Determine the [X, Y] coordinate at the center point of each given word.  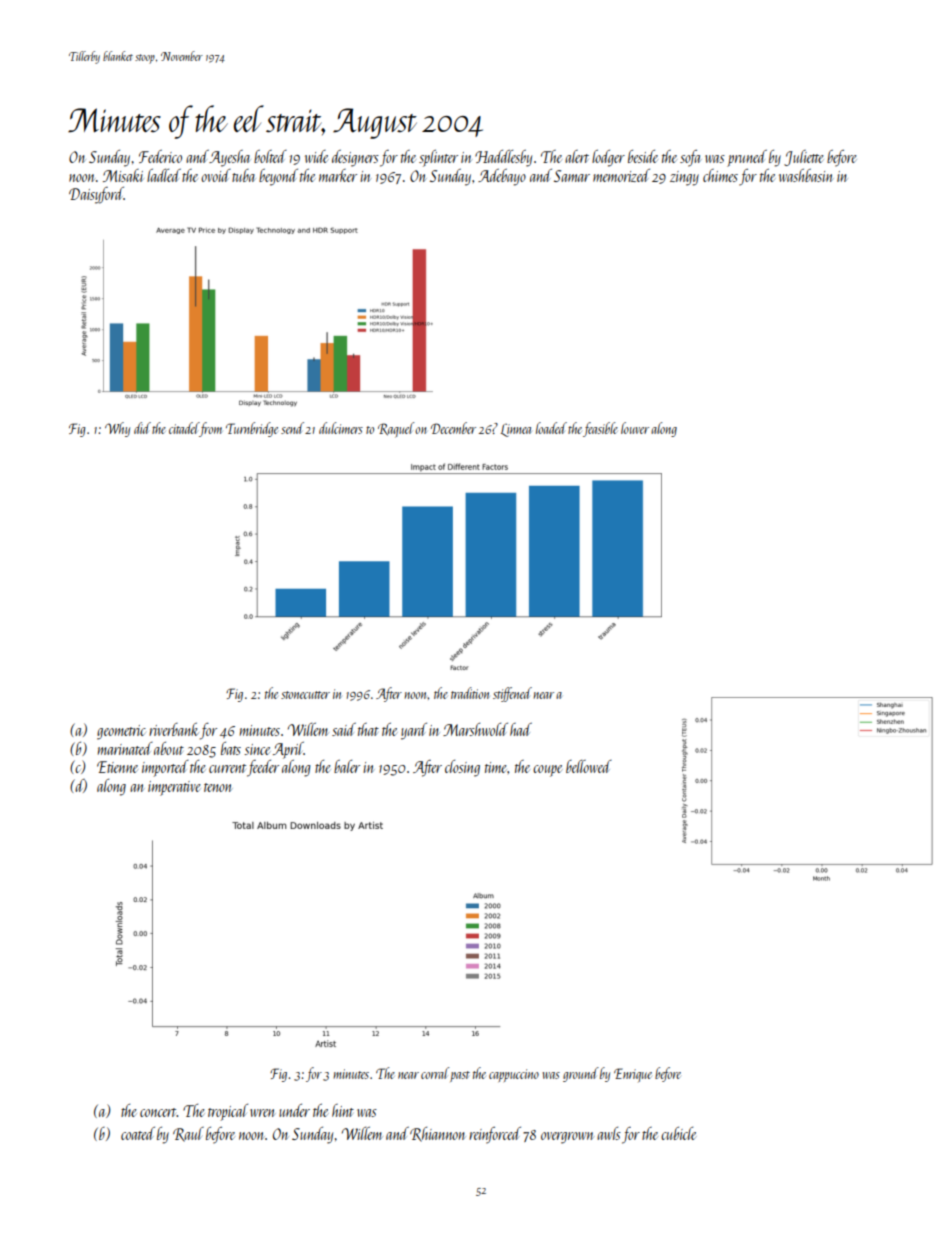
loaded [551, 428]
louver [635, 428]
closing [462, 768]
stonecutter [305, 695]
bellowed [589, 766]
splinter [438, 158]
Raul [188, 1134]
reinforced [495, 1135]
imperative [174, 788]
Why [117, 429]
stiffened [512, 694]
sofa [690, 158]
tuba [243, 175]
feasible [600, 429]
